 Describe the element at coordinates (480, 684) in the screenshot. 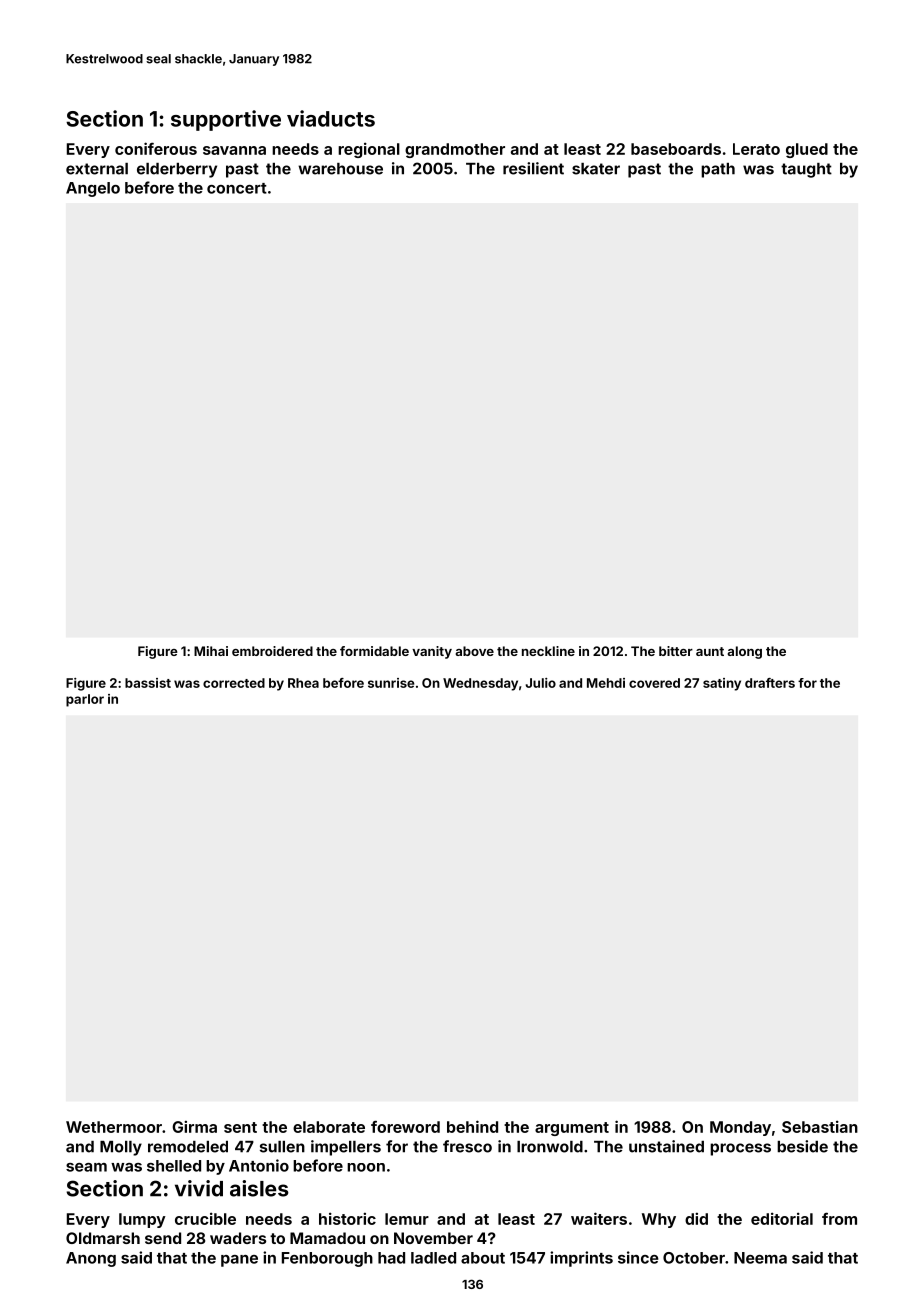

I see `Wednesday` at that location.
